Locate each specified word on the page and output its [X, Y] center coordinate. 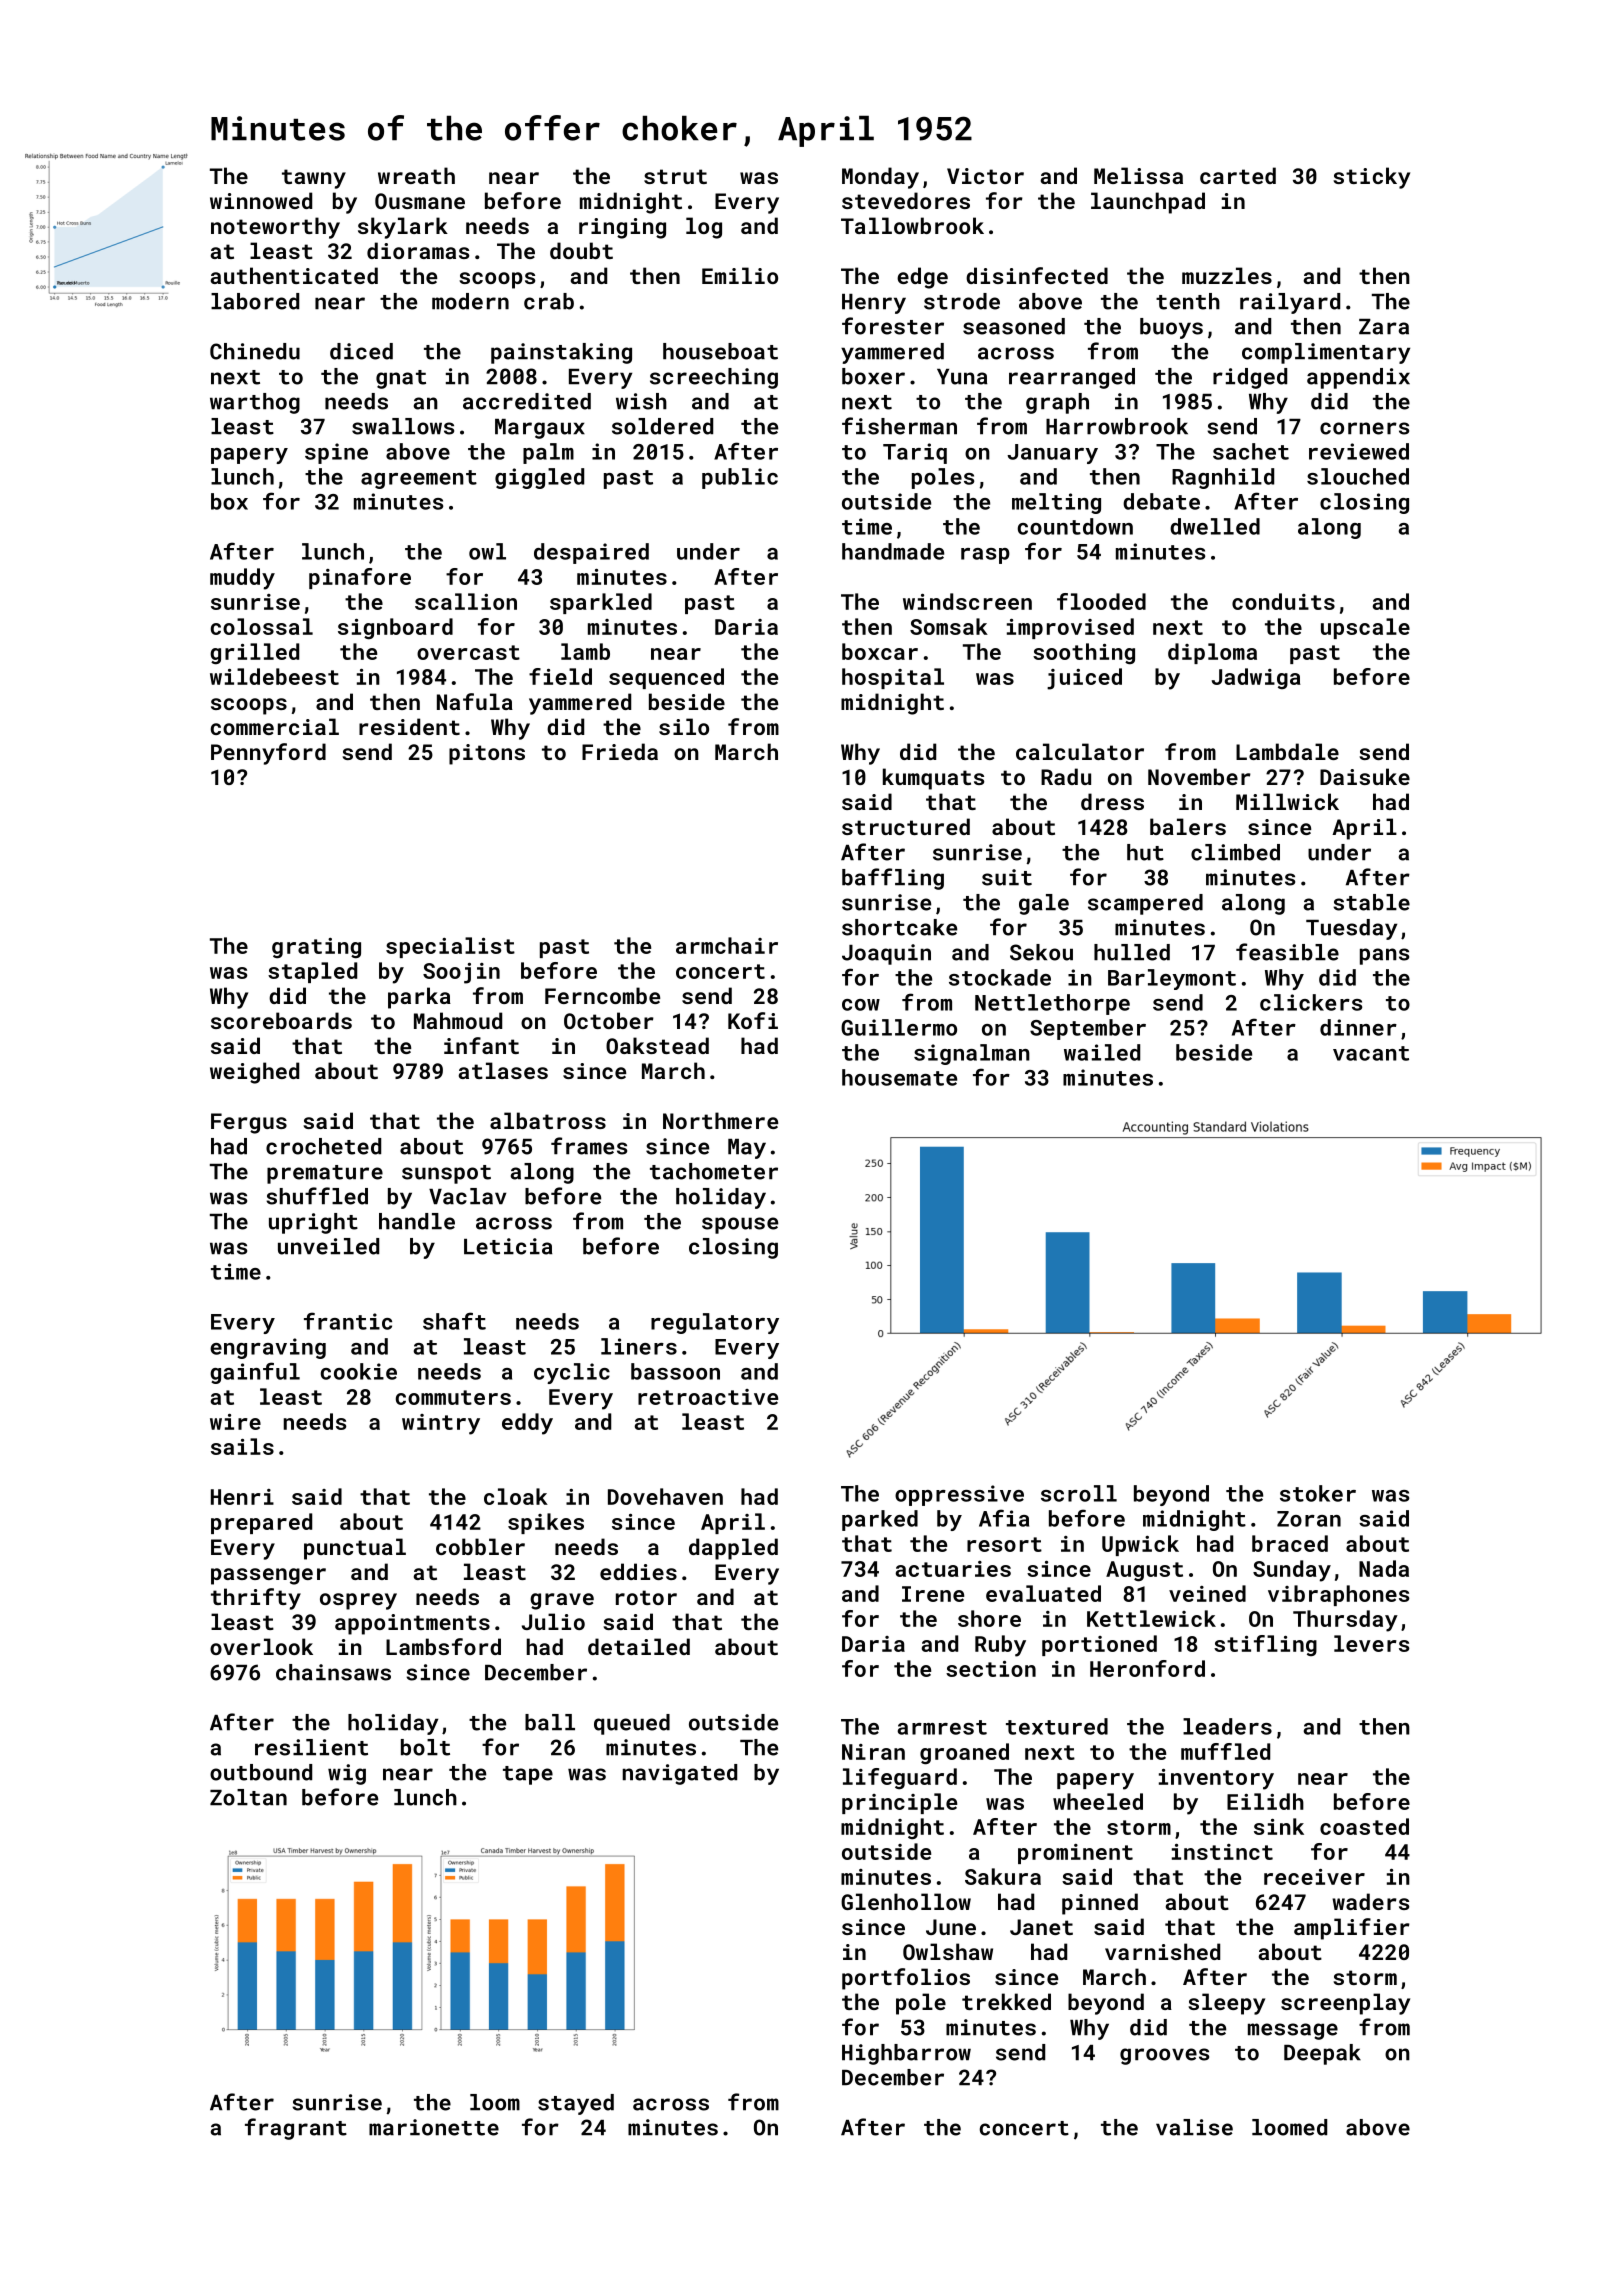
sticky [1371, 178]
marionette [434, 2127]
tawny [314, 179]
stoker [1318, 1493]
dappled [733, 1549]
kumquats [933, 779]
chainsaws [333, 1672]
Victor [985, 176]
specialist [450, 947]
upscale [1365, 628]
